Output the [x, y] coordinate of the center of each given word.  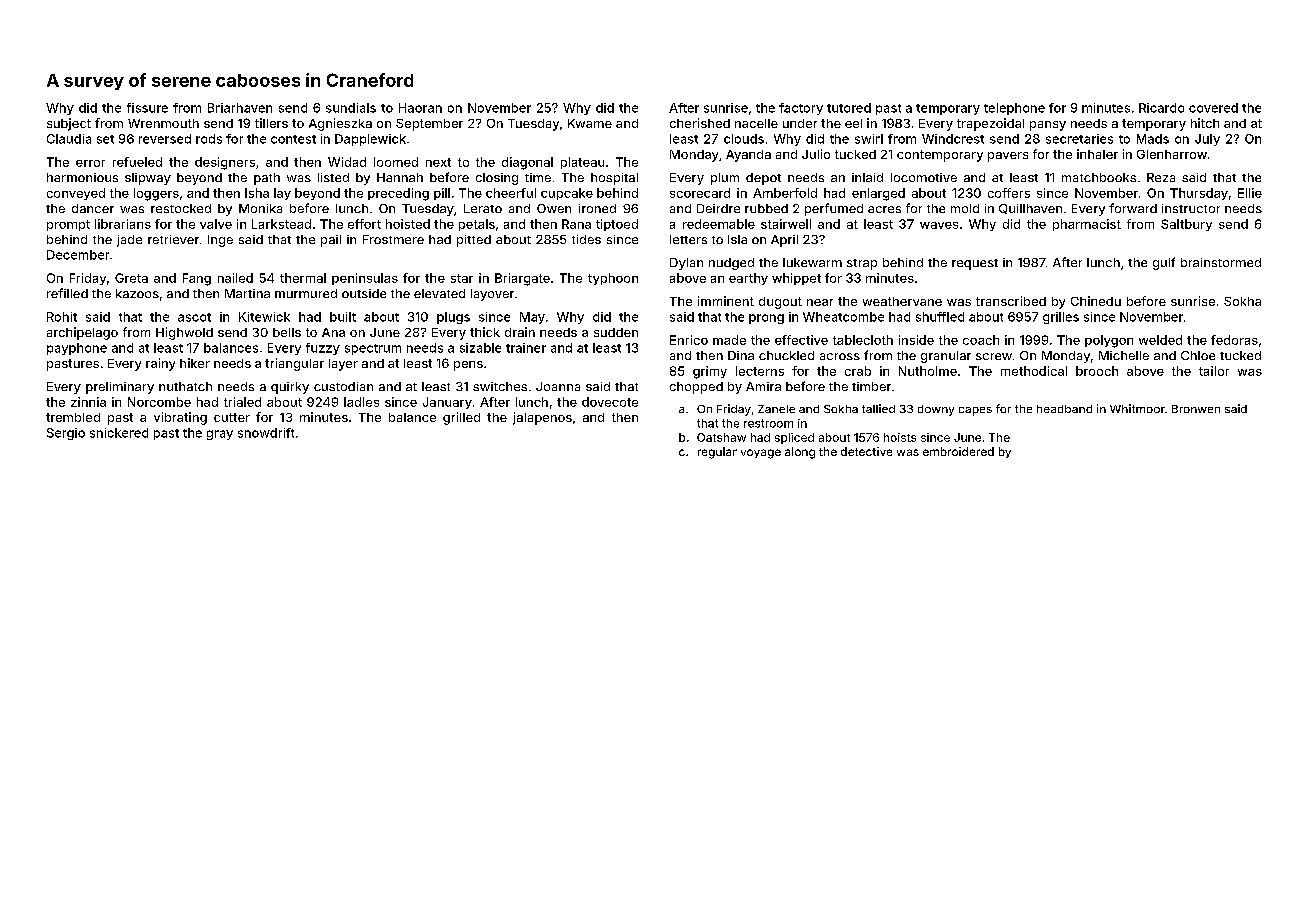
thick [485, 332]
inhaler [1097, 154]
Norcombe [159, 402]
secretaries [1079, 139]
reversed [165, 139]
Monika [260, 208]
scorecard [700, 193]
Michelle [1124, 355]
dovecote [610, 402]
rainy [160, 364]
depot [763, 179]
